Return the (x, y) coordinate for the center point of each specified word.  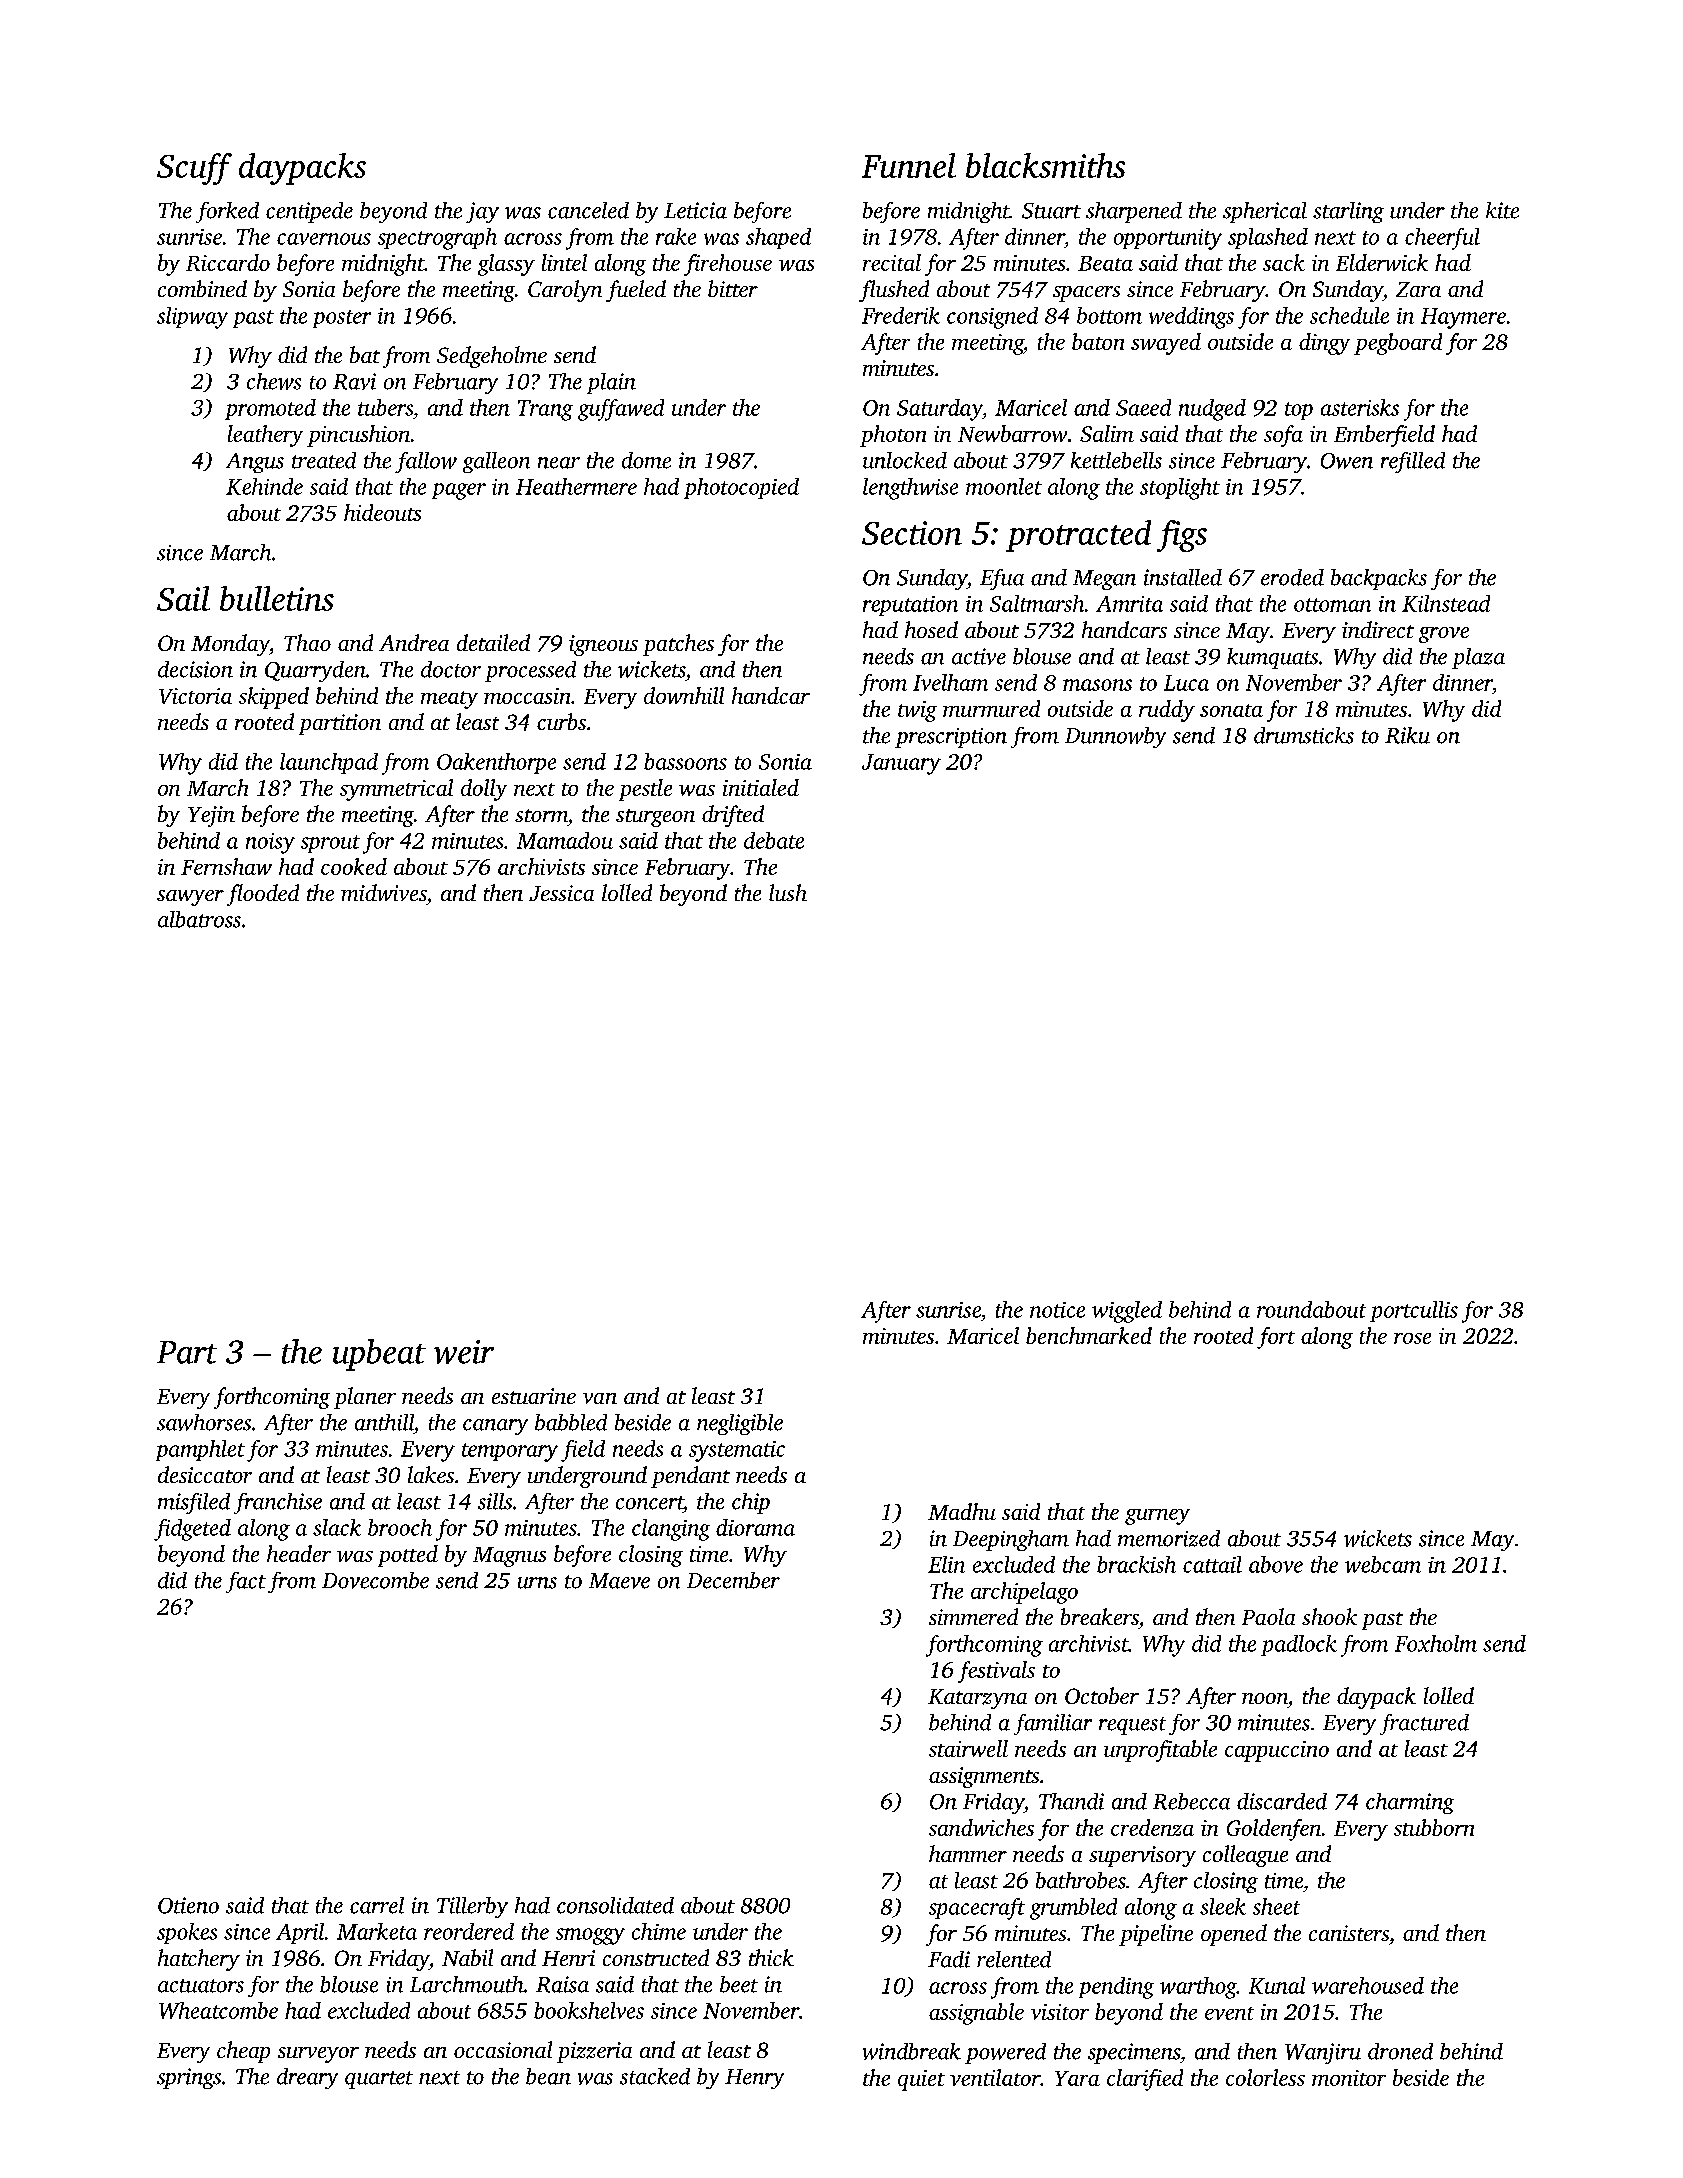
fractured (1424, 1724)
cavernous (324, 239)
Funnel (909, 165)
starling (1348, 212)
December (733, 1580)
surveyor (318, 2055)
